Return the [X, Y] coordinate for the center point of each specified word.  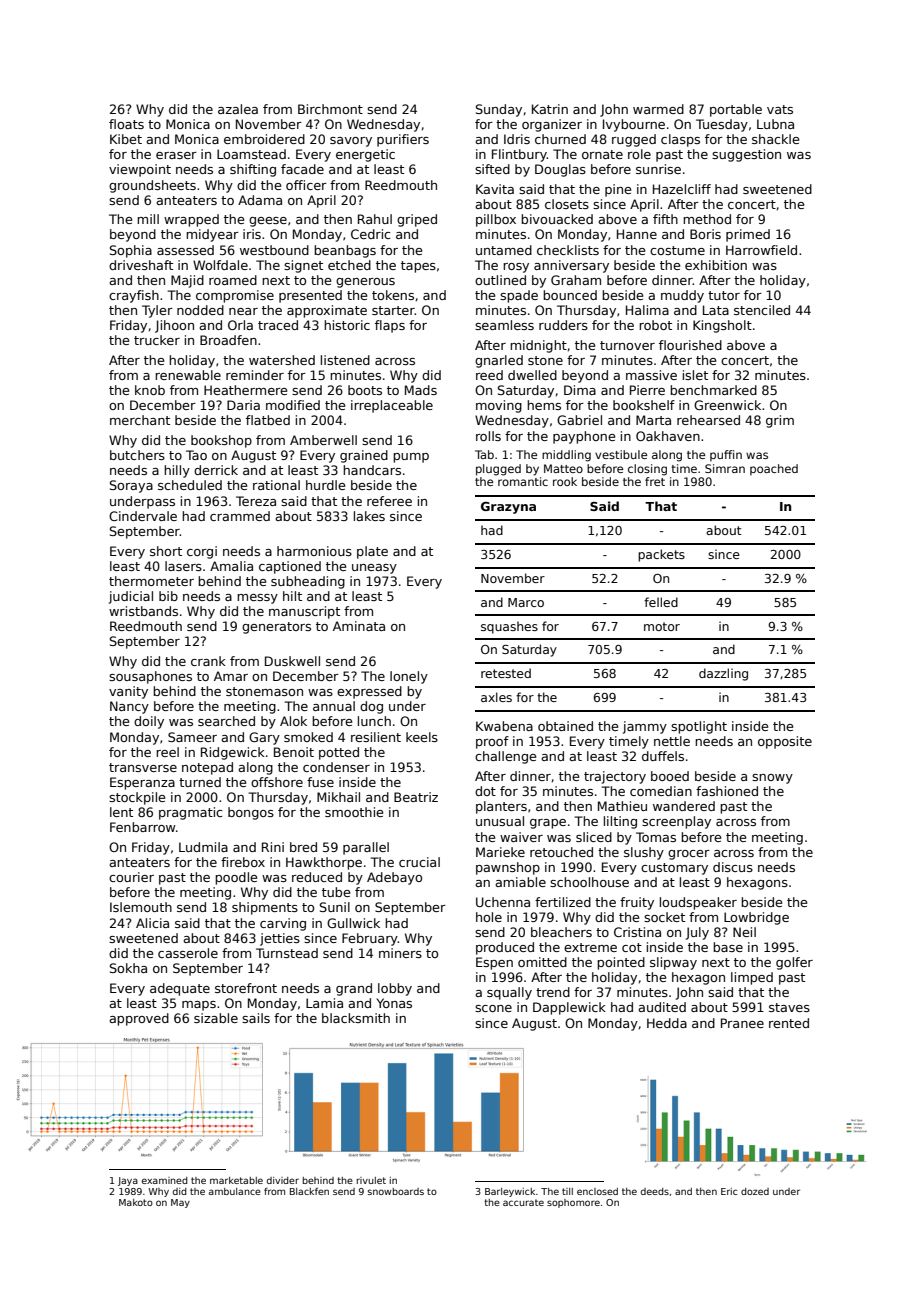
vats [780, 109]
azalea [238, 109]
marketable [236, 1180]
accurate [523, 1202]
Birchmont [330, 109]
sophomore [573, 1203]
